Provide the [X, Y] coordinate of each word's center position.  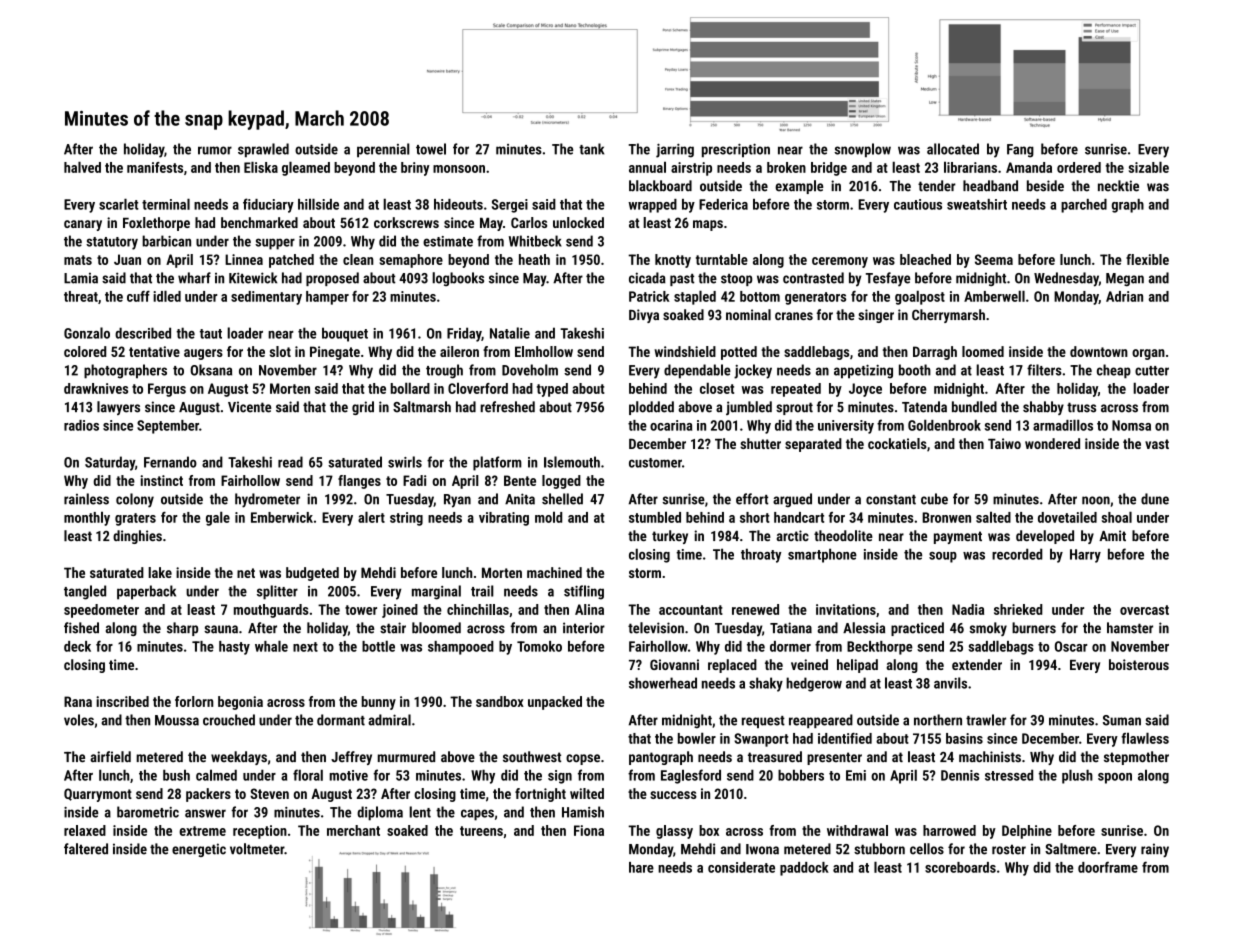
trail [482, 591]
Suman [1122, 720]
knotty [673, 261]
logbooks [458, 279]
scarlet [119, 204]
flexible [1147, 259]
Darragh [935, 353]
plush [1077, 776]
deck [77, 646]
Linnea [244, 259]
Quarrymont [98, 795]
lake [160, 572]
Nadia [968, 609]
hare [641, 867]
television [656, 628]
